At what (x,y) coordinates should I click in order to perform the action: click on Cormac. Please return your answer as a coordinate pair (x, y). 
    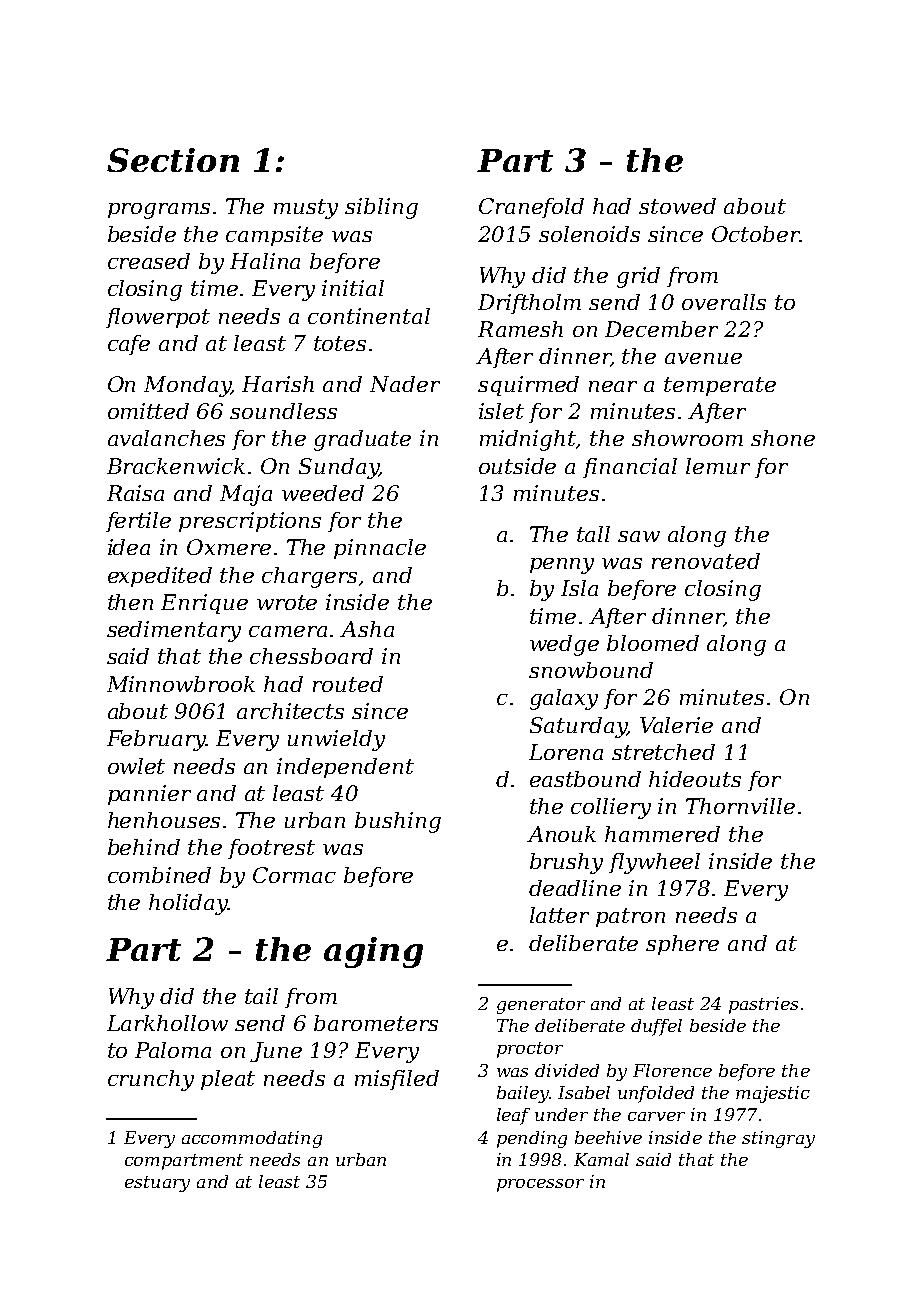
    Looking at the image, I should click on (294, 875).
